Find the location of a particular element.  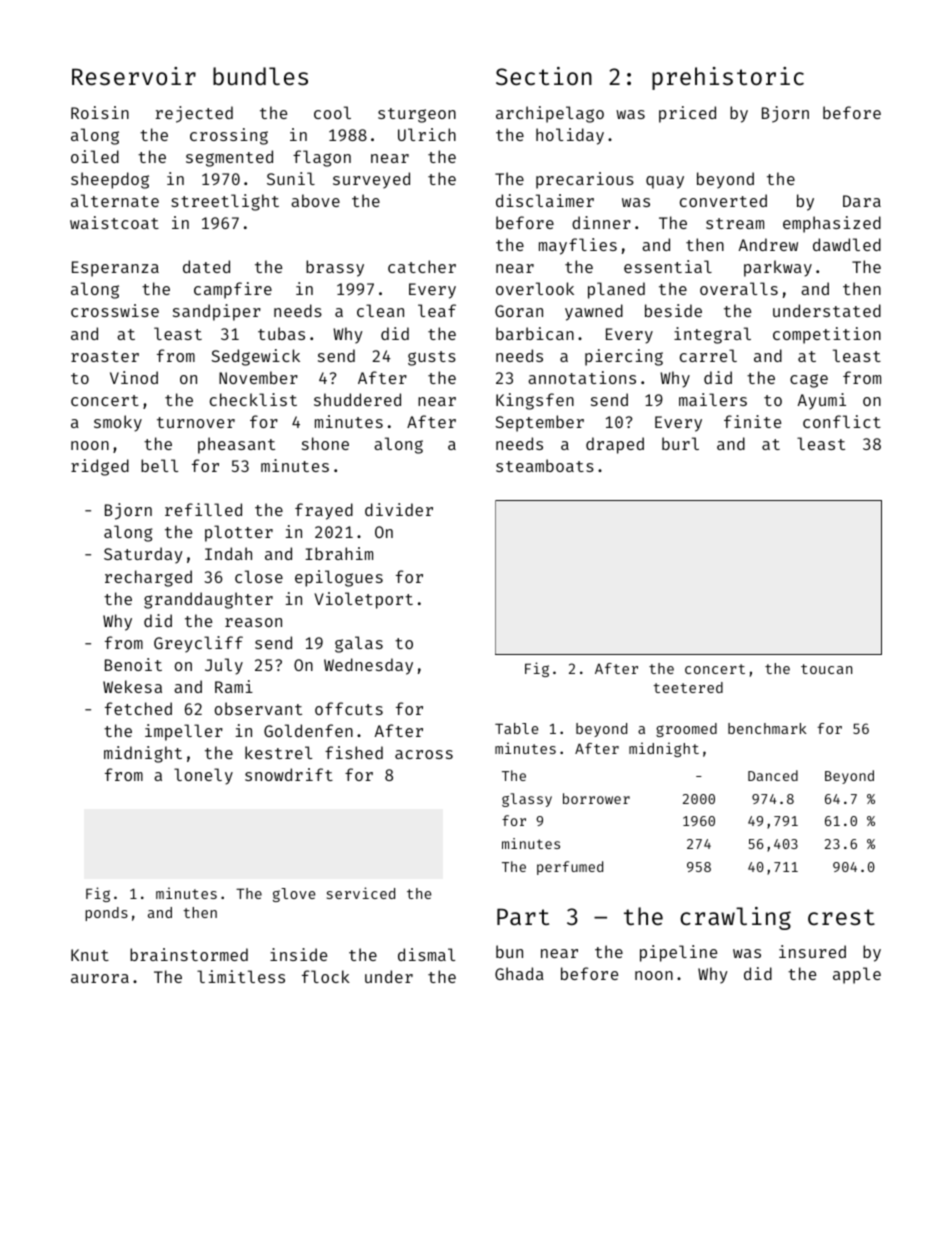

waistcoat is located at coordinates (114, 222).
